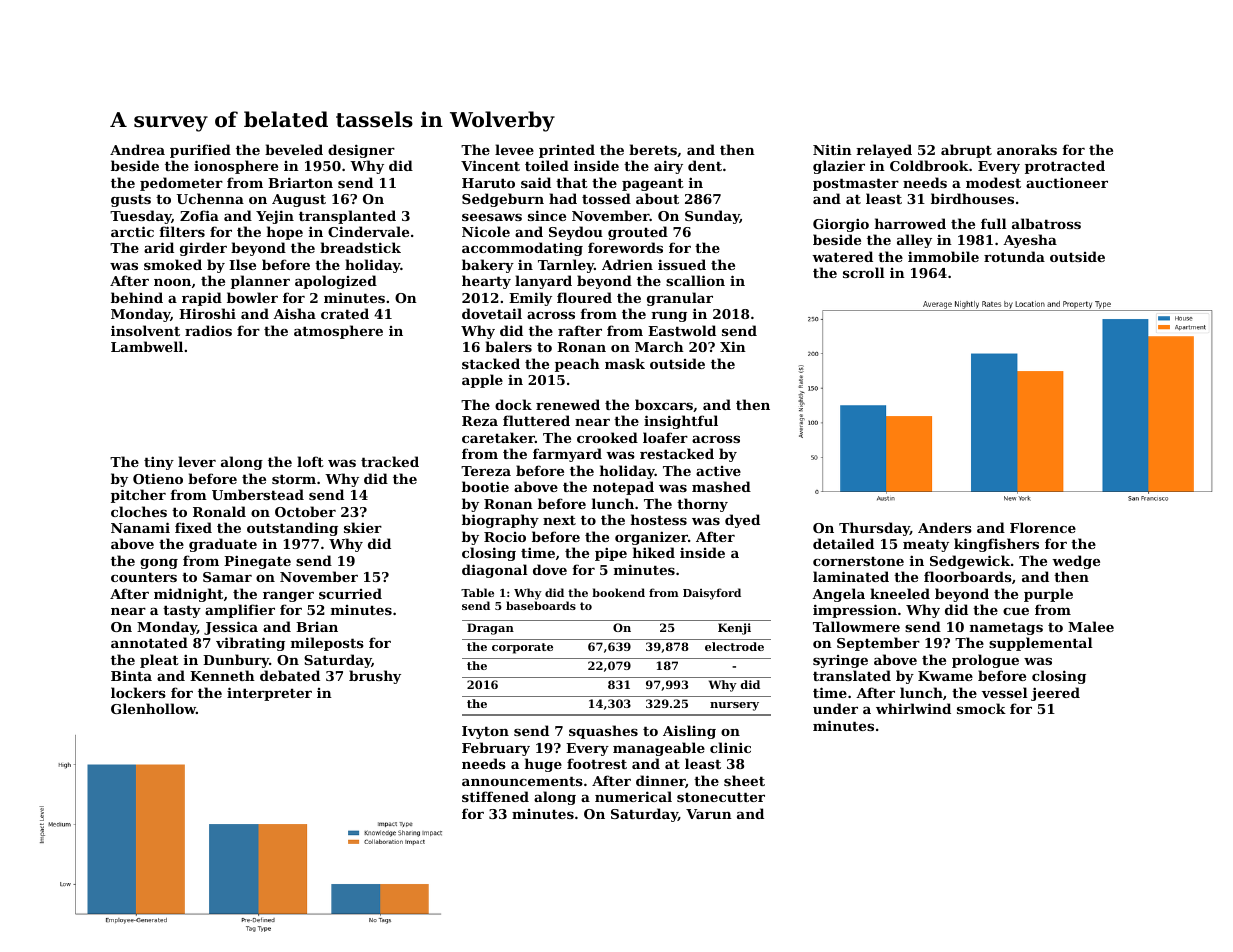  What do you see at coordinates (945, 527) in the screenshot?
I see `Anders` at bounding box center [945, 527].
